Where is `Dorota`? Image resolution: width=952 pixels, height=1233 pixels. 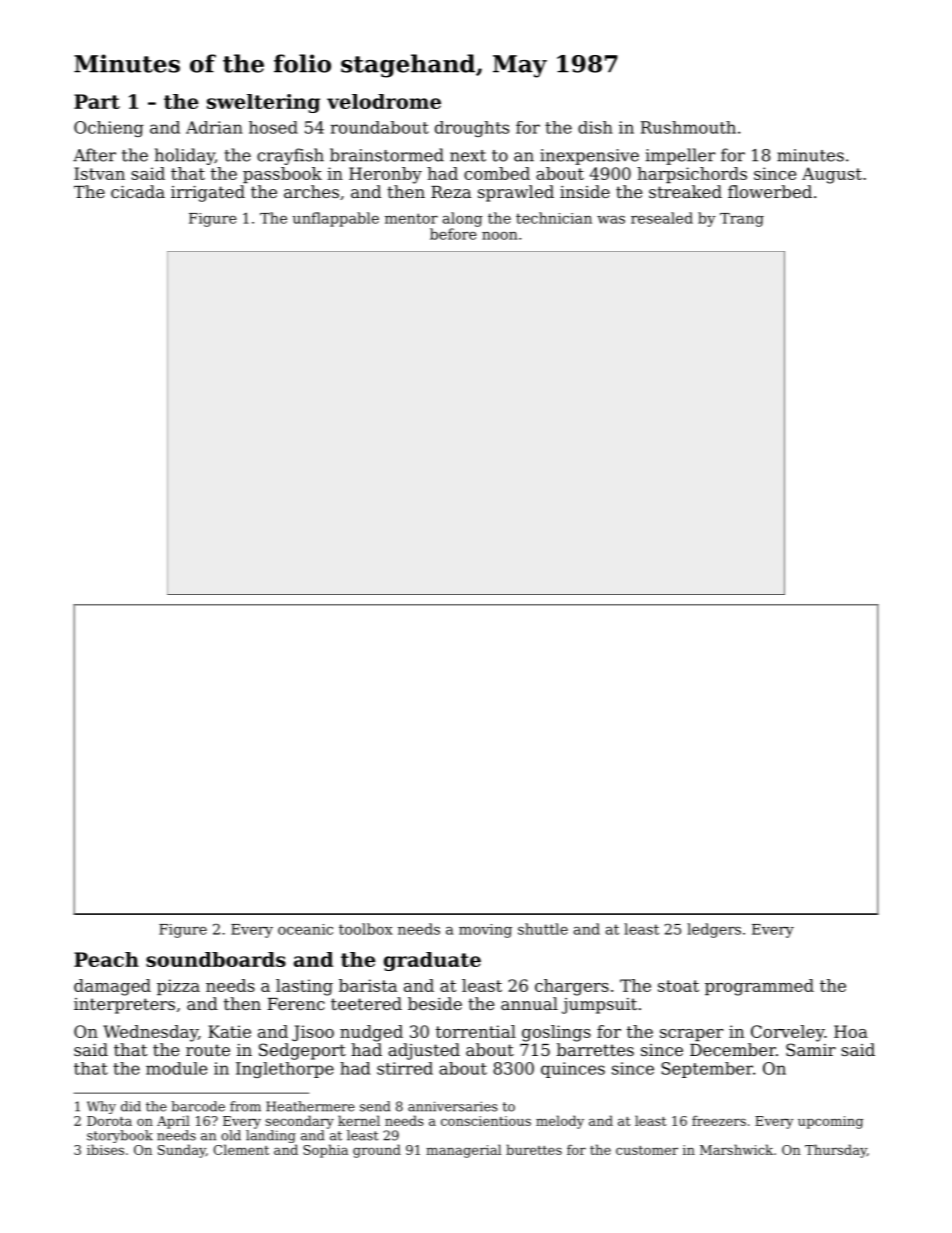
Dorota is located at coordinates (109, 1121).
